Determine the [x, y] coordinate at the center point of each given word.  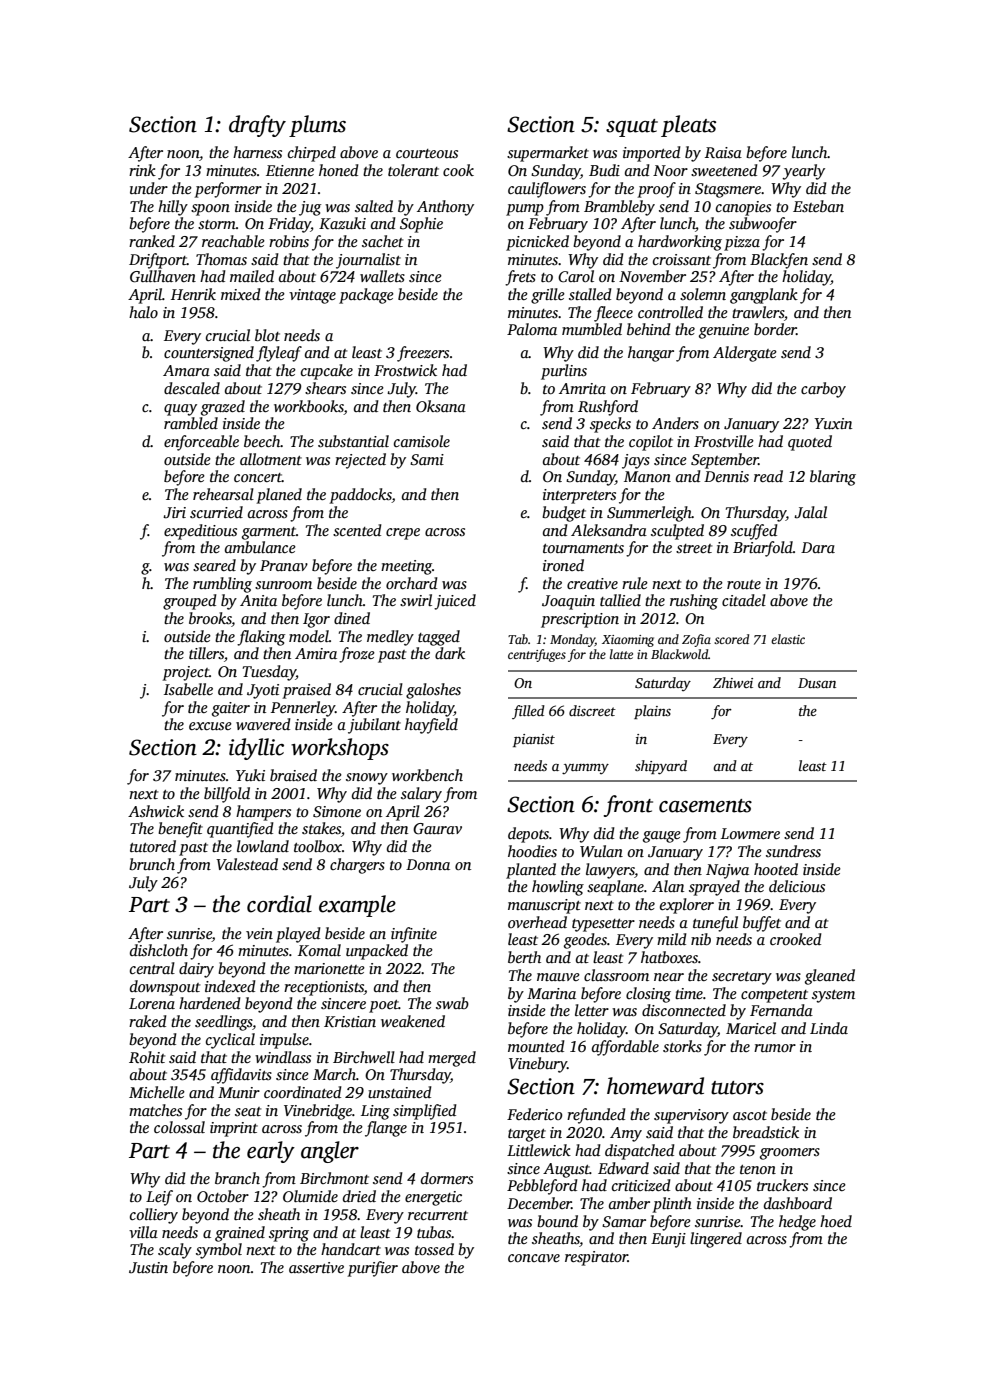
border [775, 329]
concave [534, 1258]
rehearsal [223, 494]
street [694, 548]
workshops [340, 749]
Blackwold [679, 654]
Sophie [421, 225]
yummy [585, 769]
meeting [406, 567]
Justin [148, 1267]
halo [143, 312]
